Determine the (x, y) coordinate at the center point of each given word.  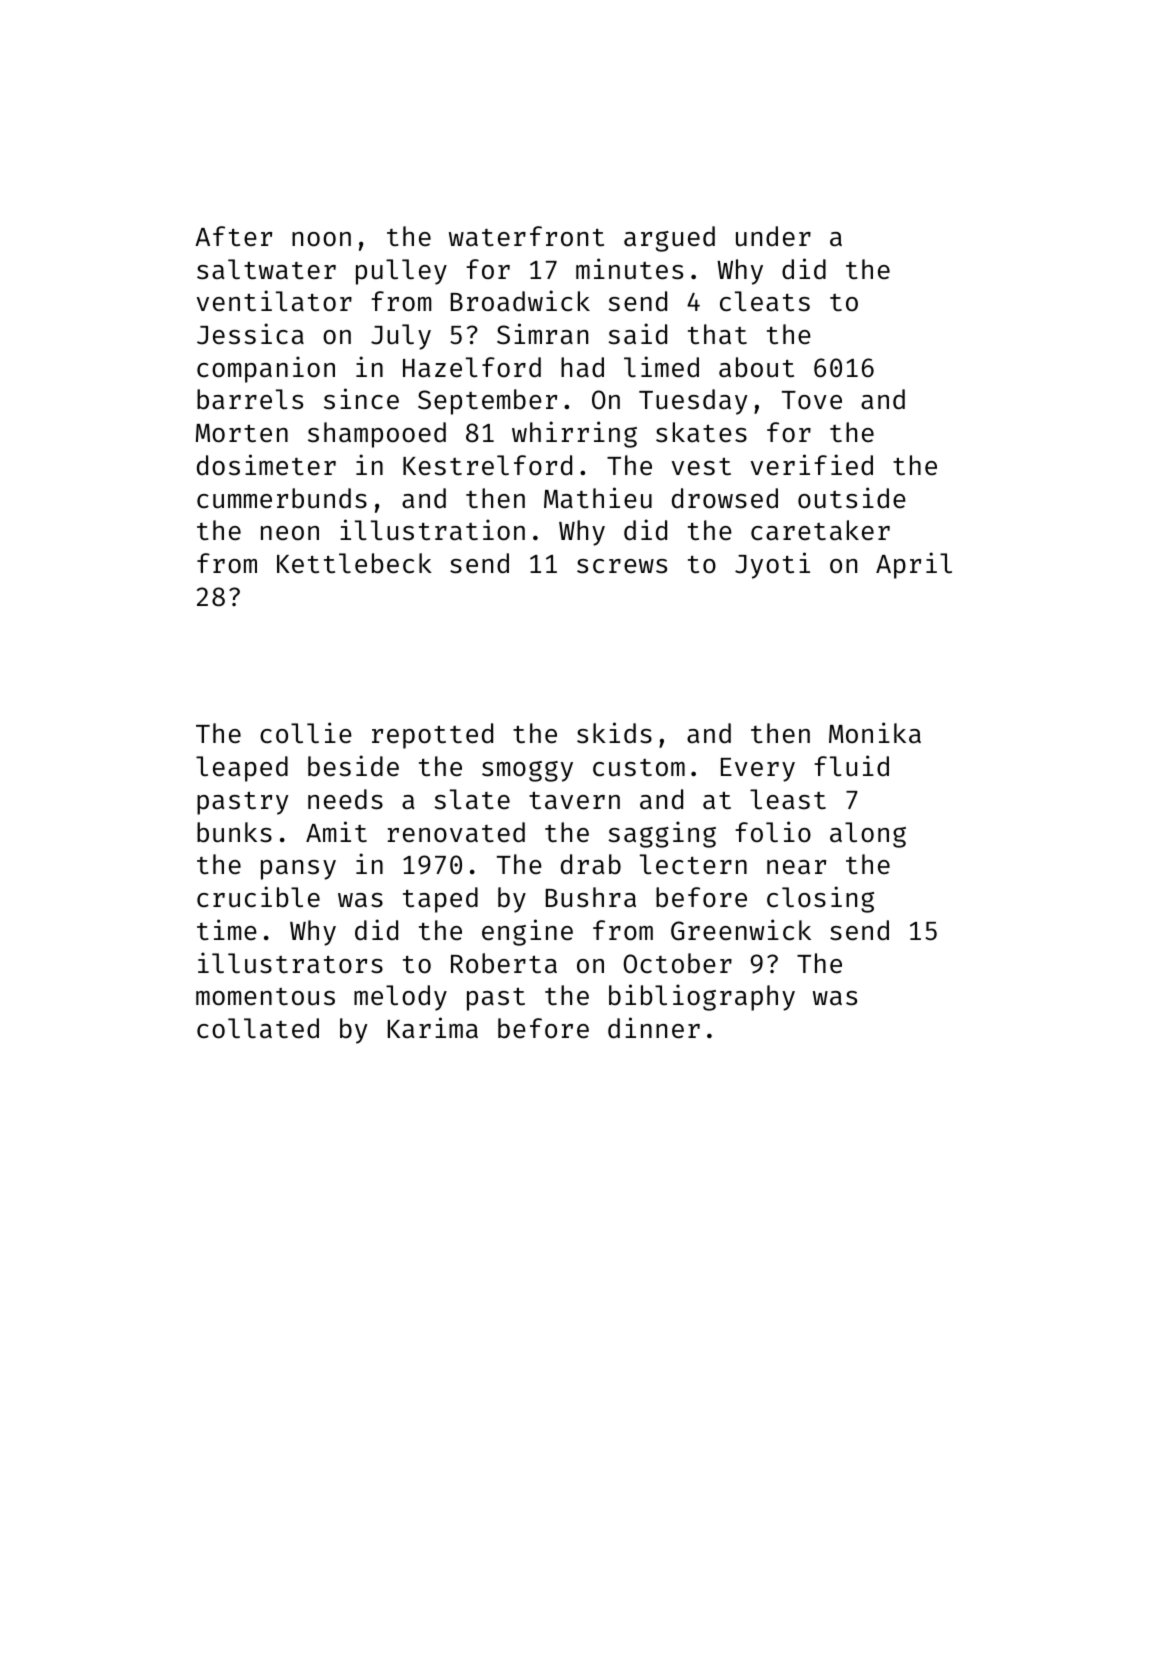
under (773, 236)
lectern (693, 864)
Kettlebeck (354, 563)
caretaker (820, 530)
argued (669, 239)
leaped (242, 769)
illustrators (290, 963)
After (233, 236)
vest (701, 466)
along (868, 835)
